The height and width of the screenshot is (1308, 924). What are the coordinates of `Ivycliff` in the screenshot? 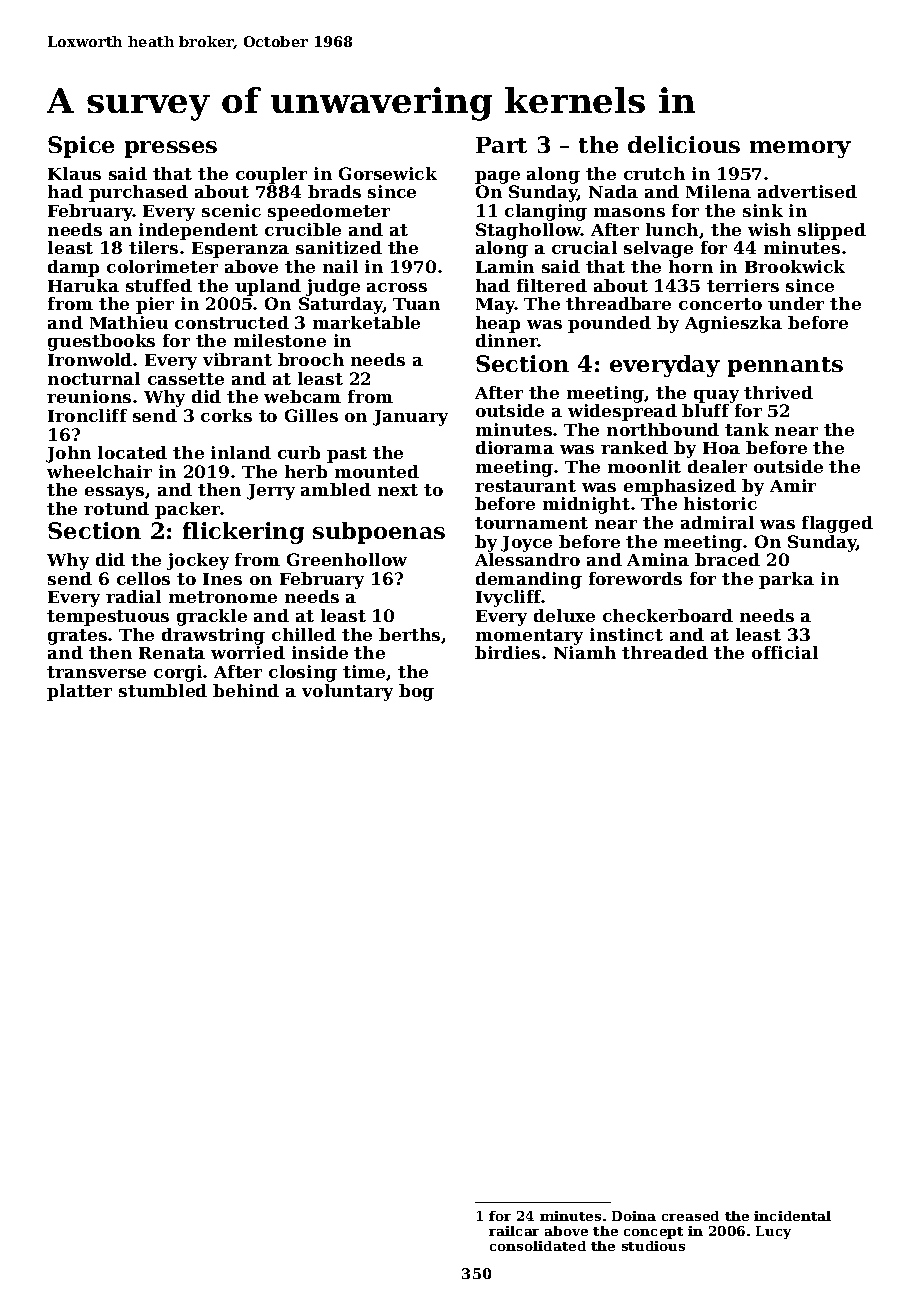 It's located at (509, 598).
